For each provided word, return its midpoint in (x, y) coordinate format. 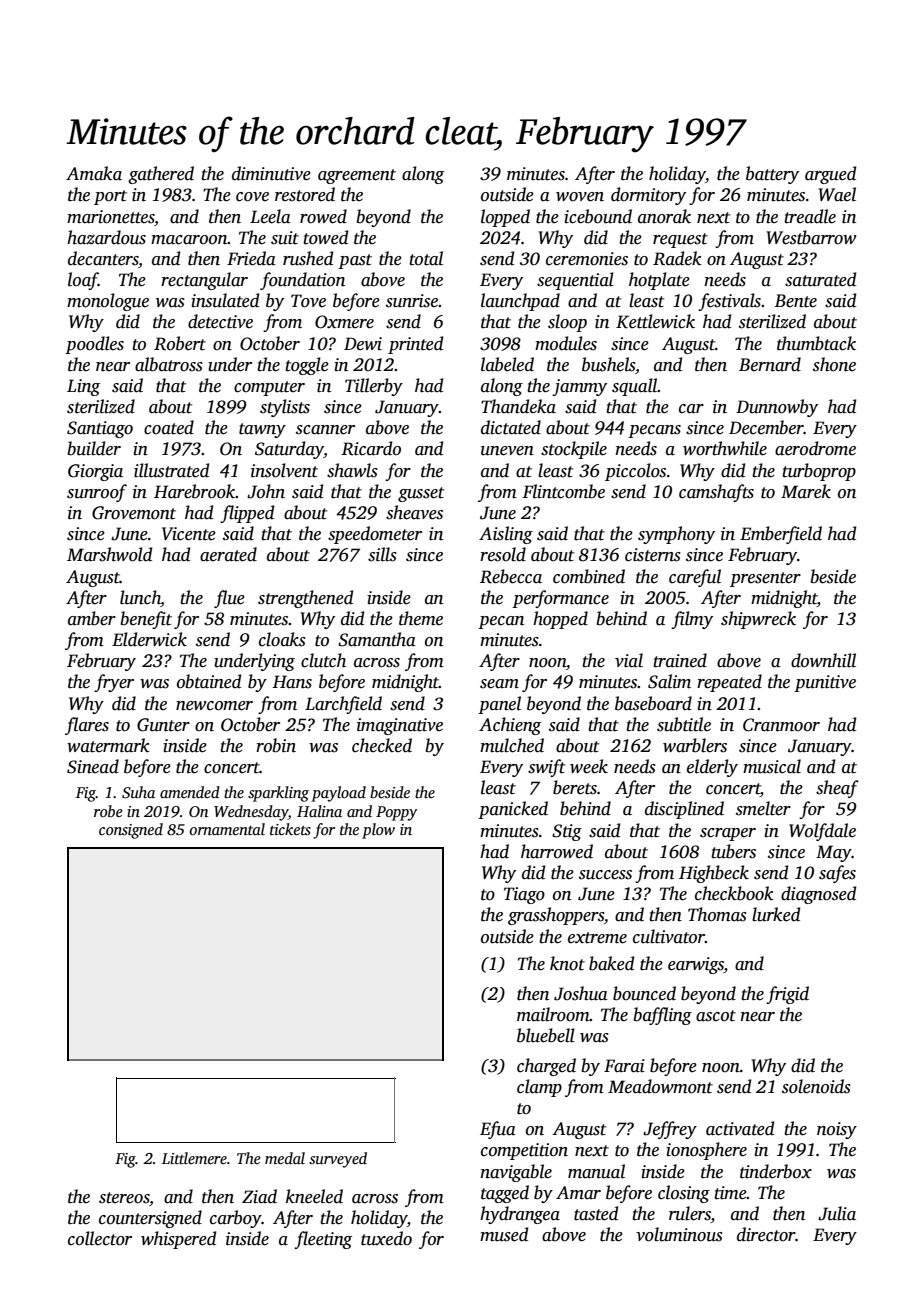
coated (169, 427)
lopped (505, 218)
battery (772, 175)
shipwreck (758, 620)
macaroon (189, 240)
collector (100, 1238)
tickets (290, 829)
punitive (825, 683)
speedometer (375, 535)
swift (546, 768)
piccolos (635, 472)
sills (382, 554)
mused (504, 1234)
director (766, 1234)
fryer (114, 683)
